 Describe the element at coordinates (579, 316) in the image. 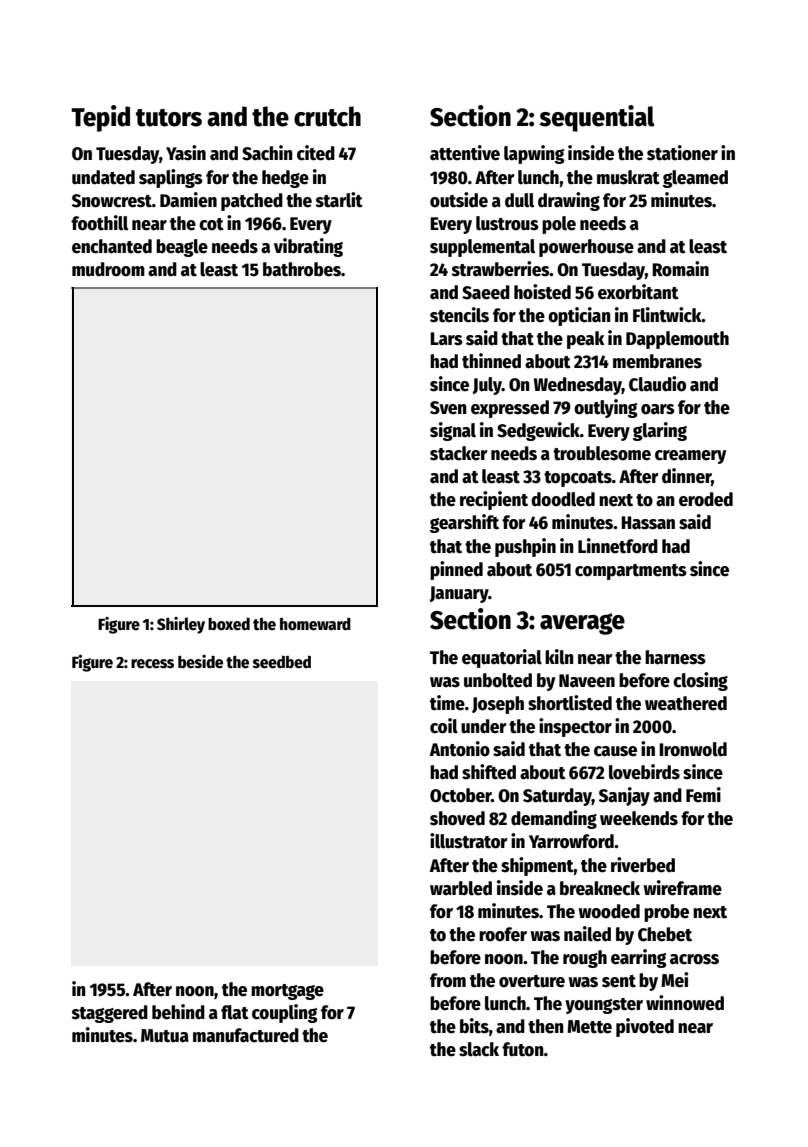

I see `optician` at that location.
